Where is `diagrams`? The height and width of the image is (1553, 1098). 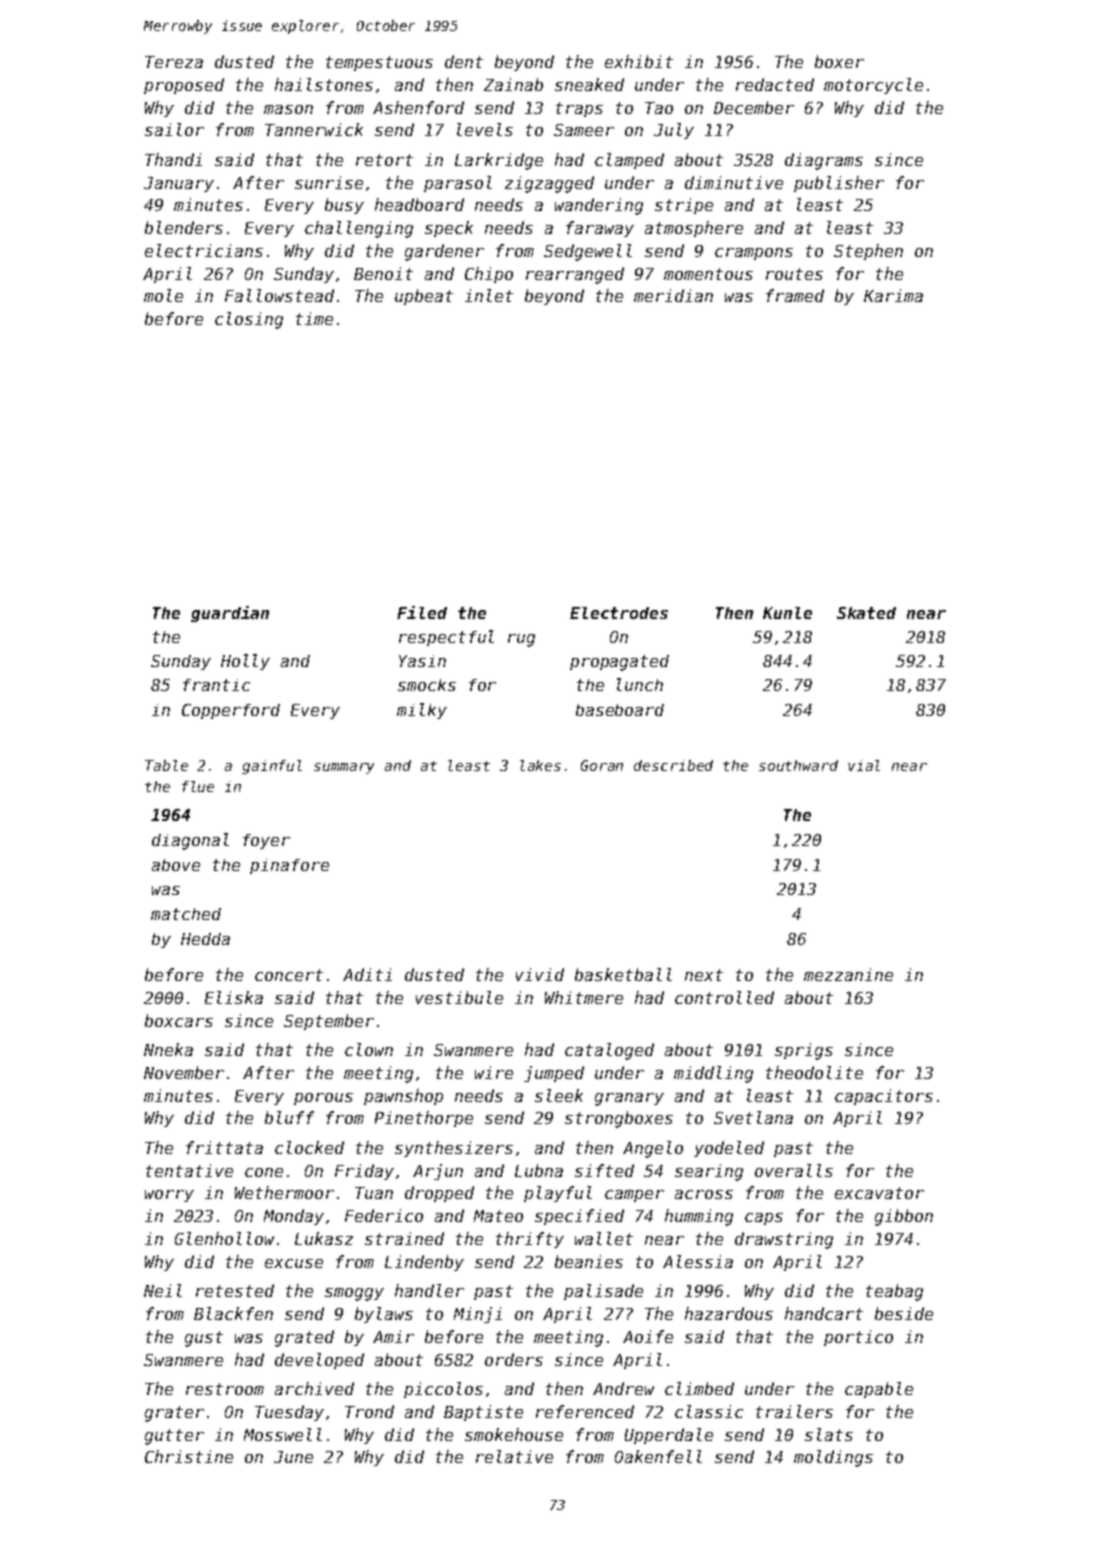 diagrams is located at coordinates (824, 161).
